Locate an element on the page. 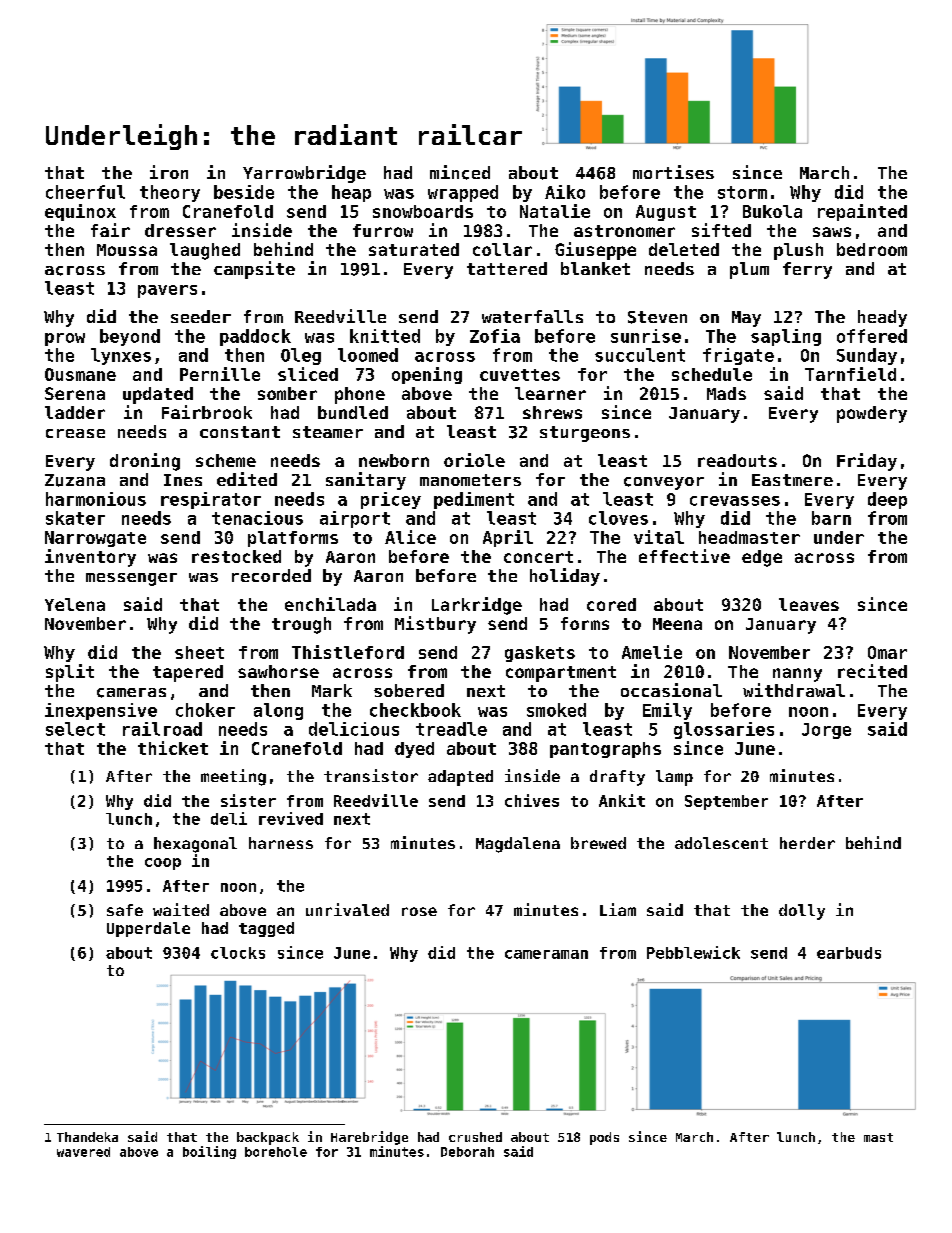 This page has width=952, height=1233. Upperdale is located at coordinates (148, 929).
